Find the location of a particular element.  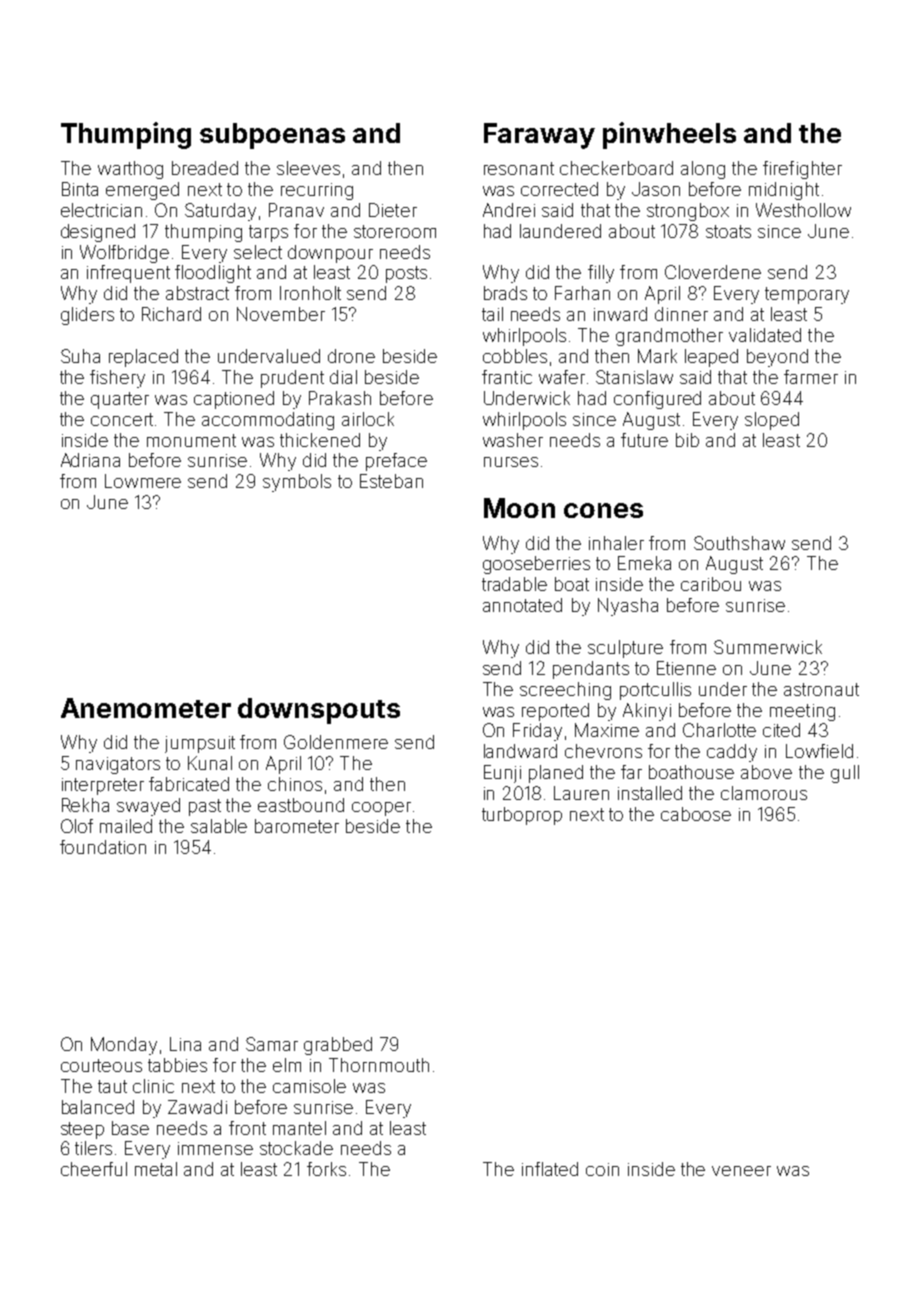

downspouts is located at coordinates (319, 711).
